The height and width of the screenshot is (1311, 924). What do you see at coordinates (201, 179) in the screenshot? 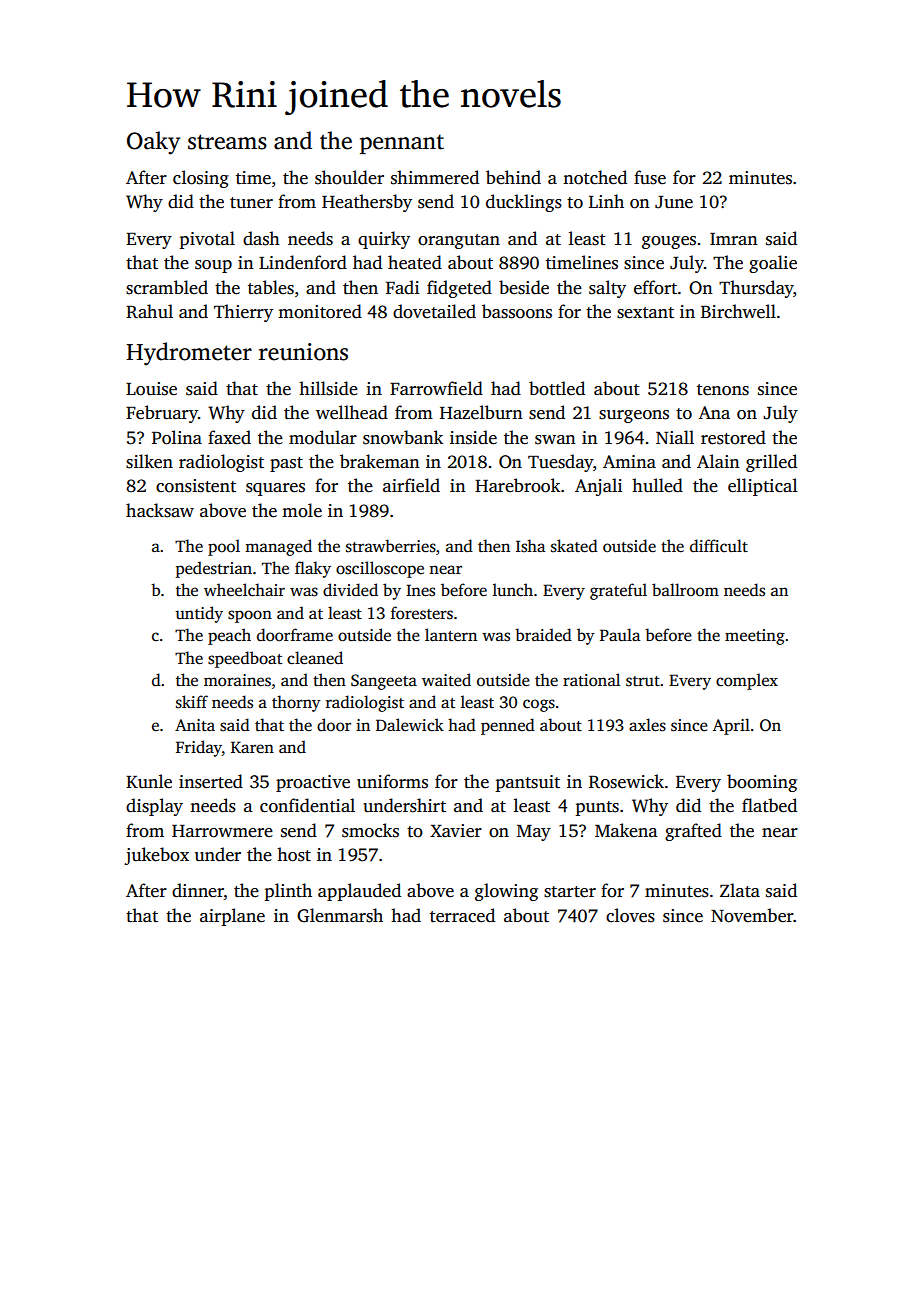
I see `closing` at bounding box center [201, 179].
